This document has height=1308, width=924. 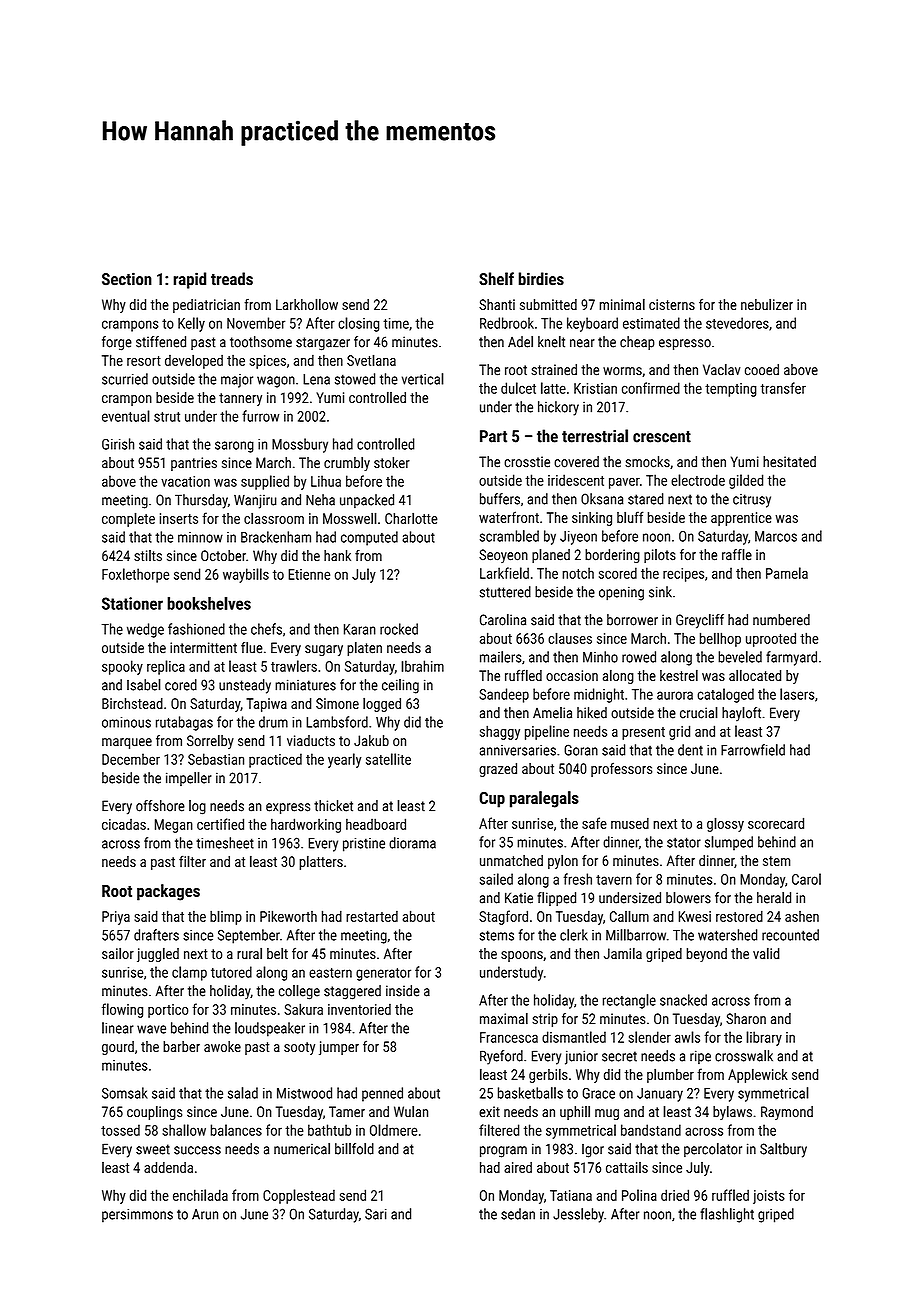 What do you see at coordinates (496, 279) in the document?
I see `Shelf` at bounding box center [496, 279].
